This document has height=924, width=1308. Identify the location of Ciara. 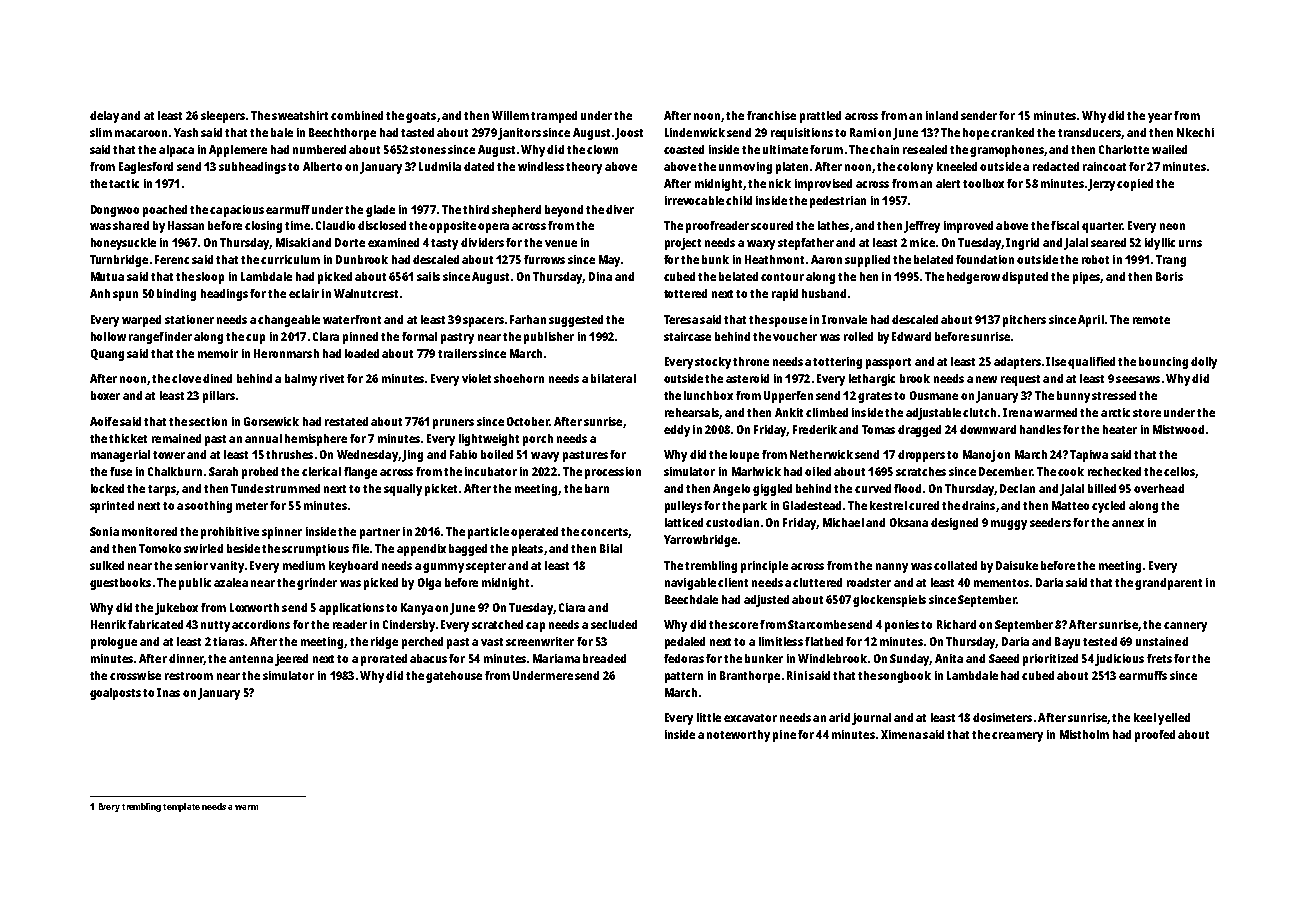
(572, 607).
